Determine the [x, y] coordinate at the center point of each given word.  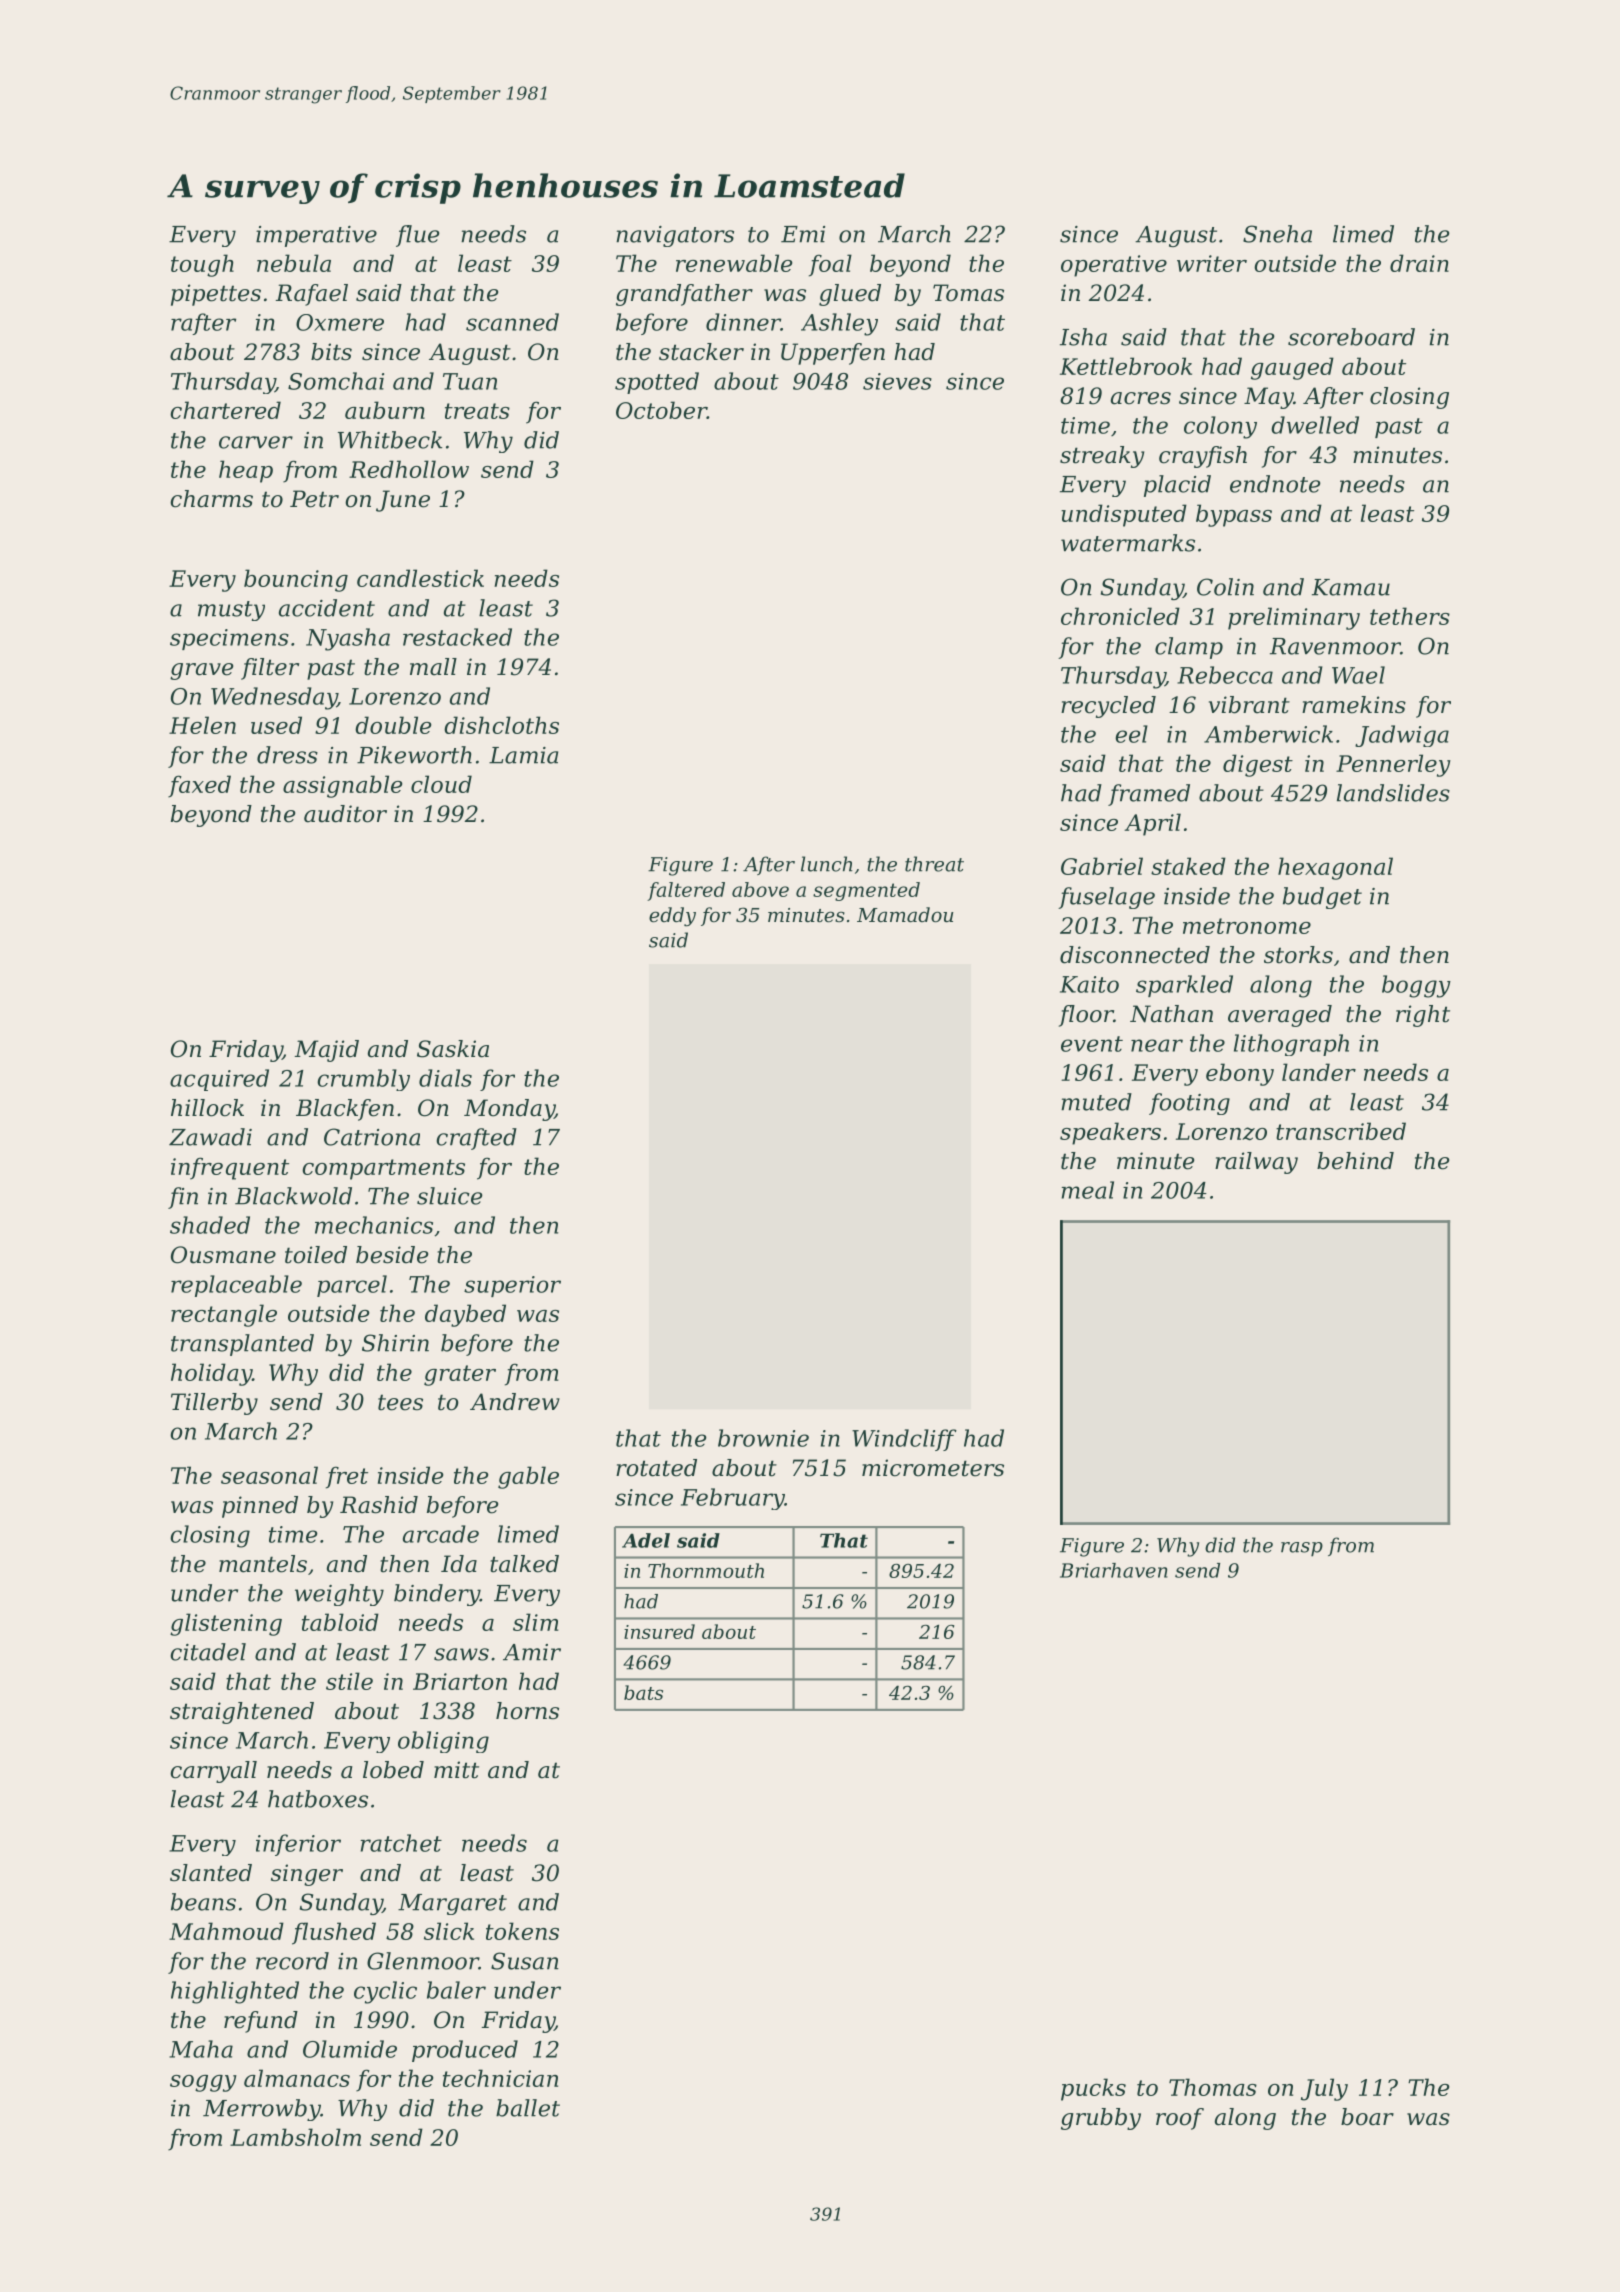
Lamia [523, 755]
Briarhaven [1114, 1570]
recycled [1108, 707]
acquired [219, 1080]
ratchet [401, 1843]
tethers [1410, 616]
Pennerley [1393, 765]
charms [211, 499]
